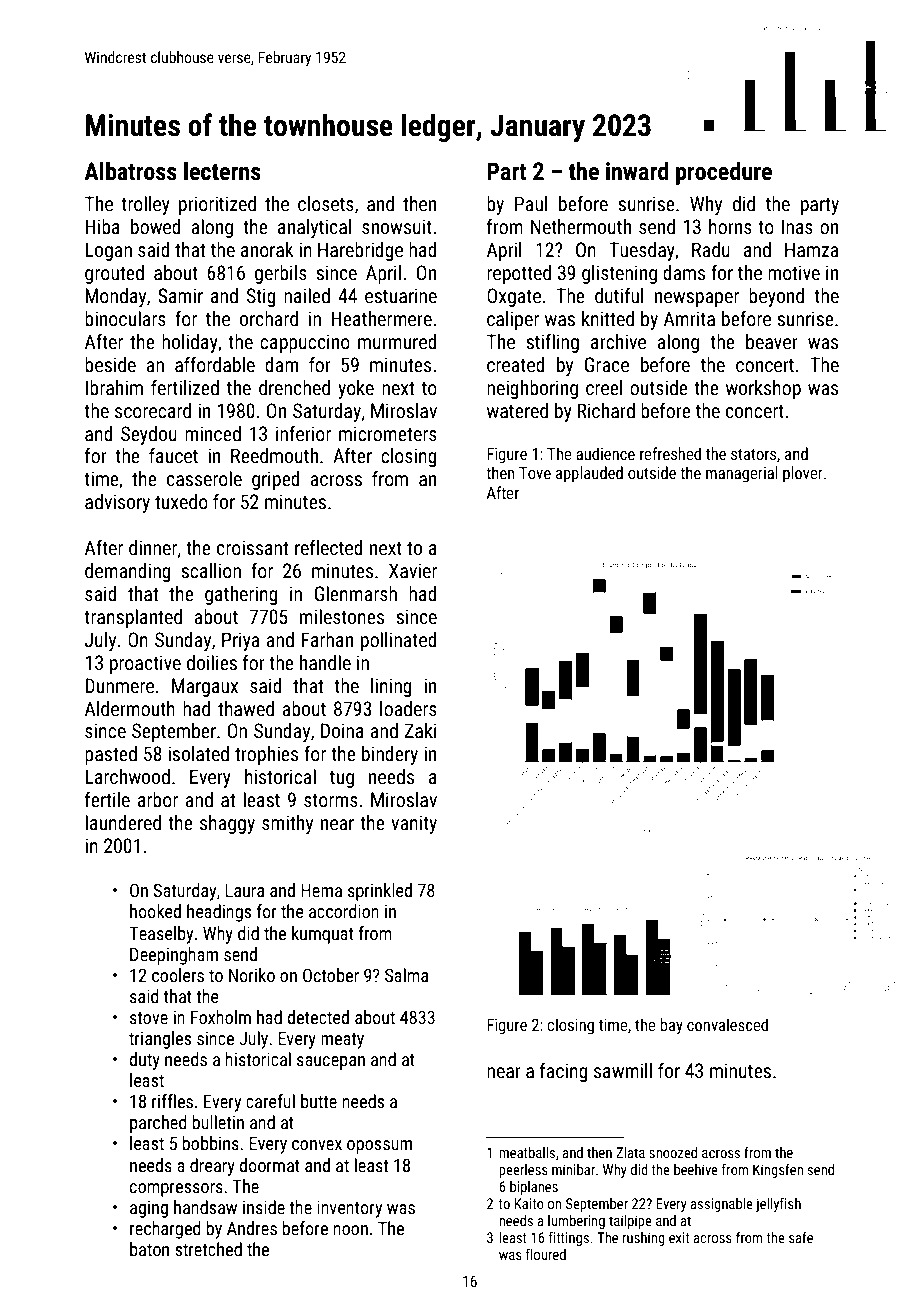 This screenshot has width=924, height=1314. What do you see at coordinates (517, 410) in the screenshot?
I see `watered` at bounding box center [517, 410].
